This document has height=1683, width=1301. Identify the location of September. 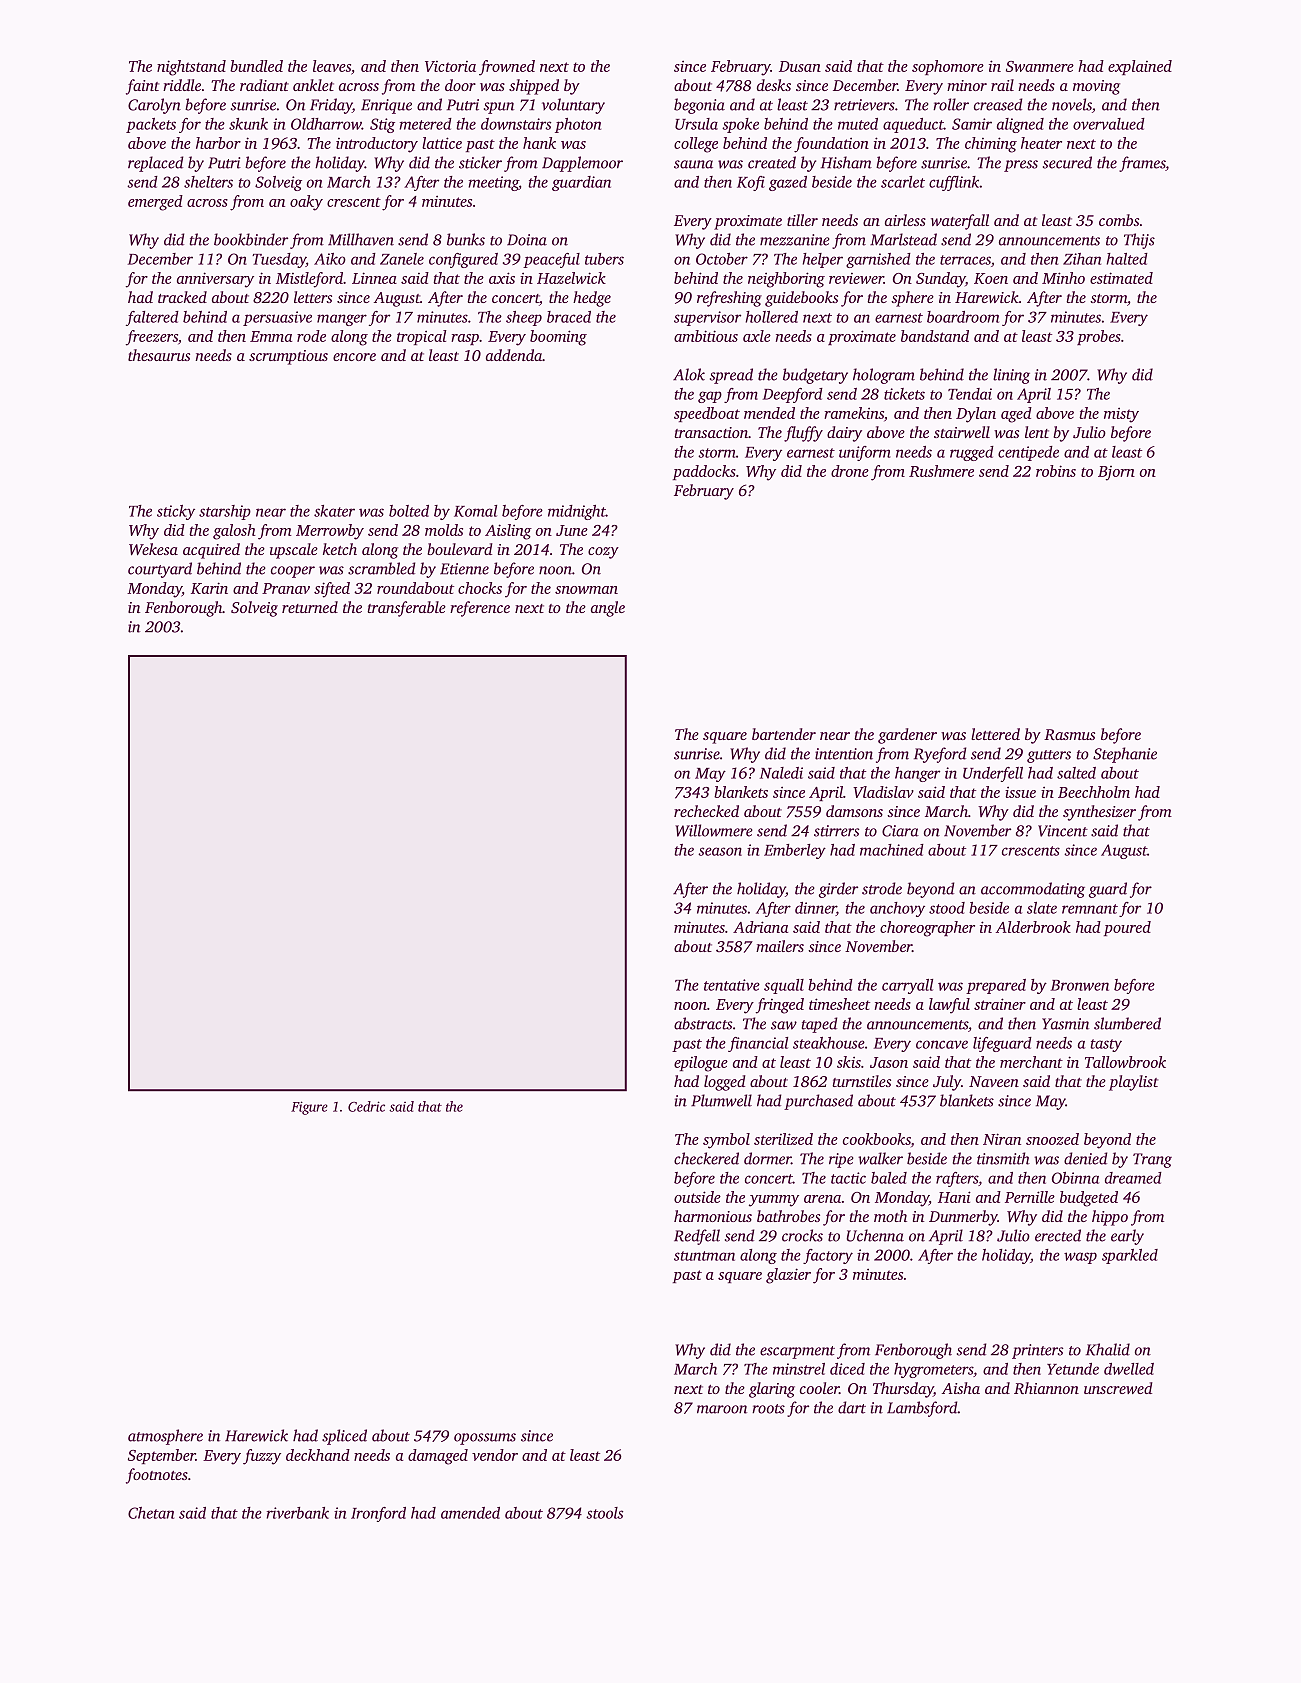
(162, 1456).
